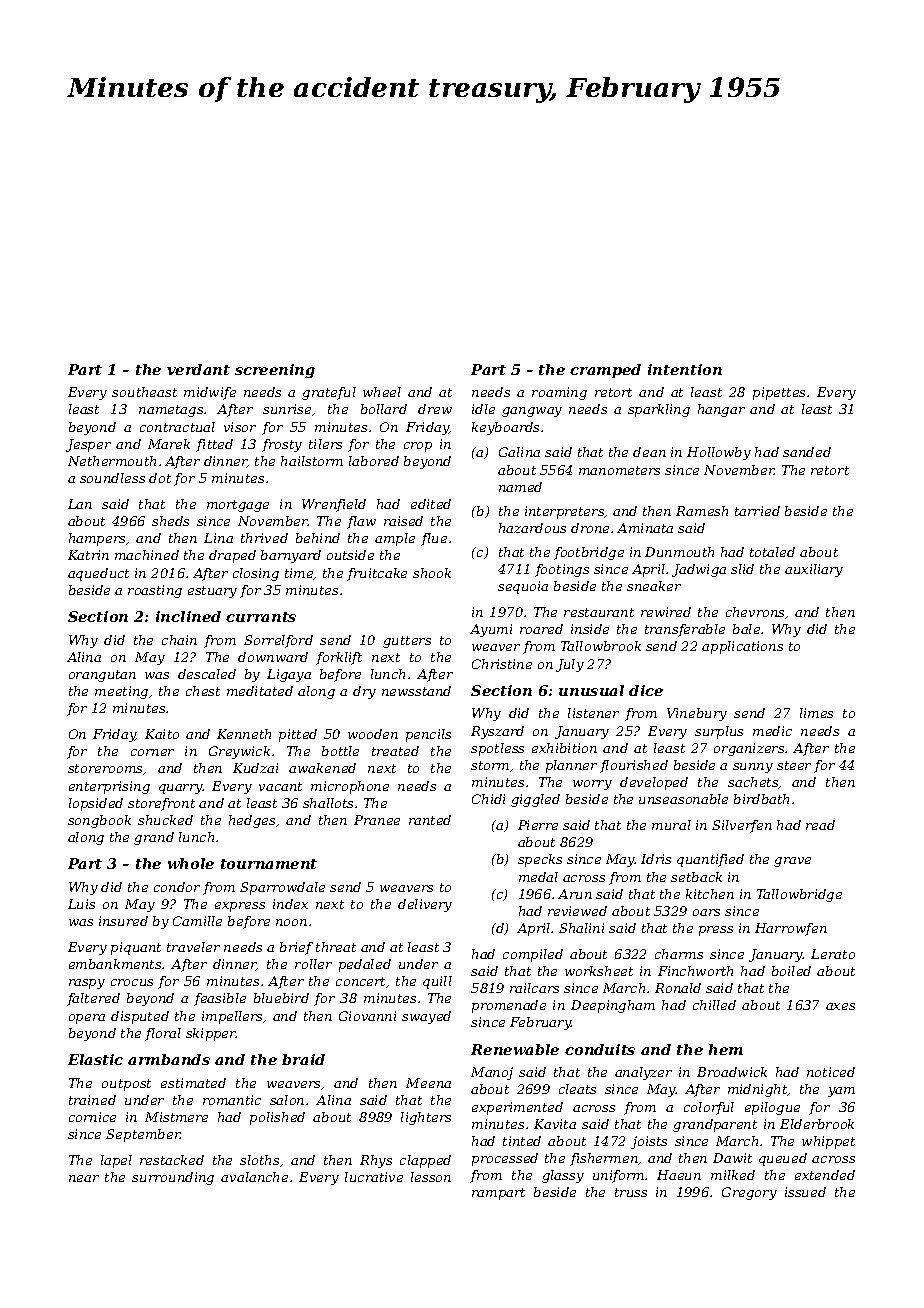 The height and width of the document is (1308, 924). What do you see at coordinates (434, 539) in the document?
I see `flue` at bounding box center [434, 539].
